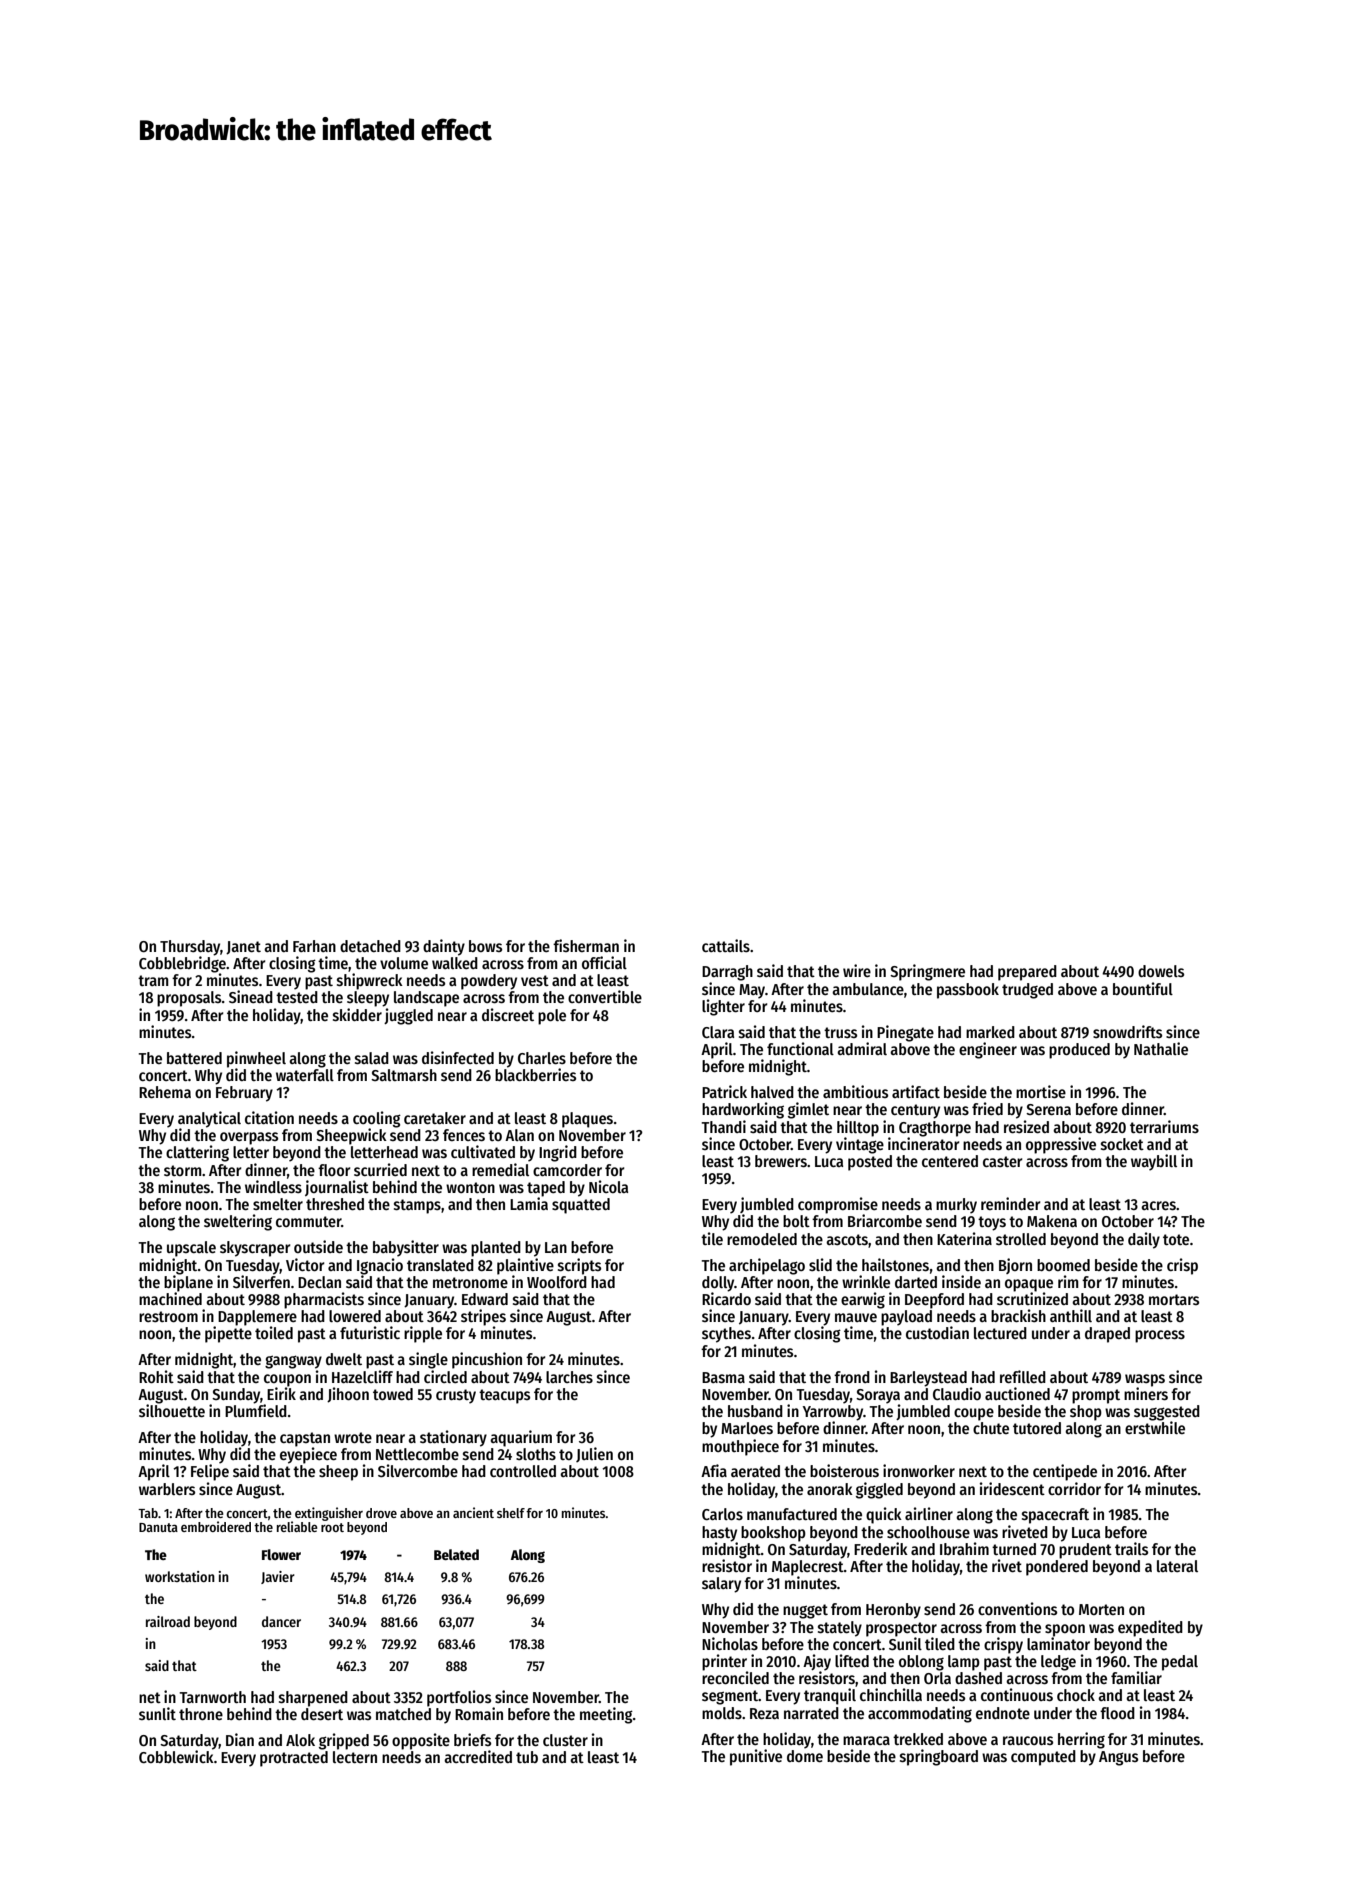 This image has width=1345, height=1902. Describe the element at coordinates (586, 945) in the image. I see `fisherman` at that location.
